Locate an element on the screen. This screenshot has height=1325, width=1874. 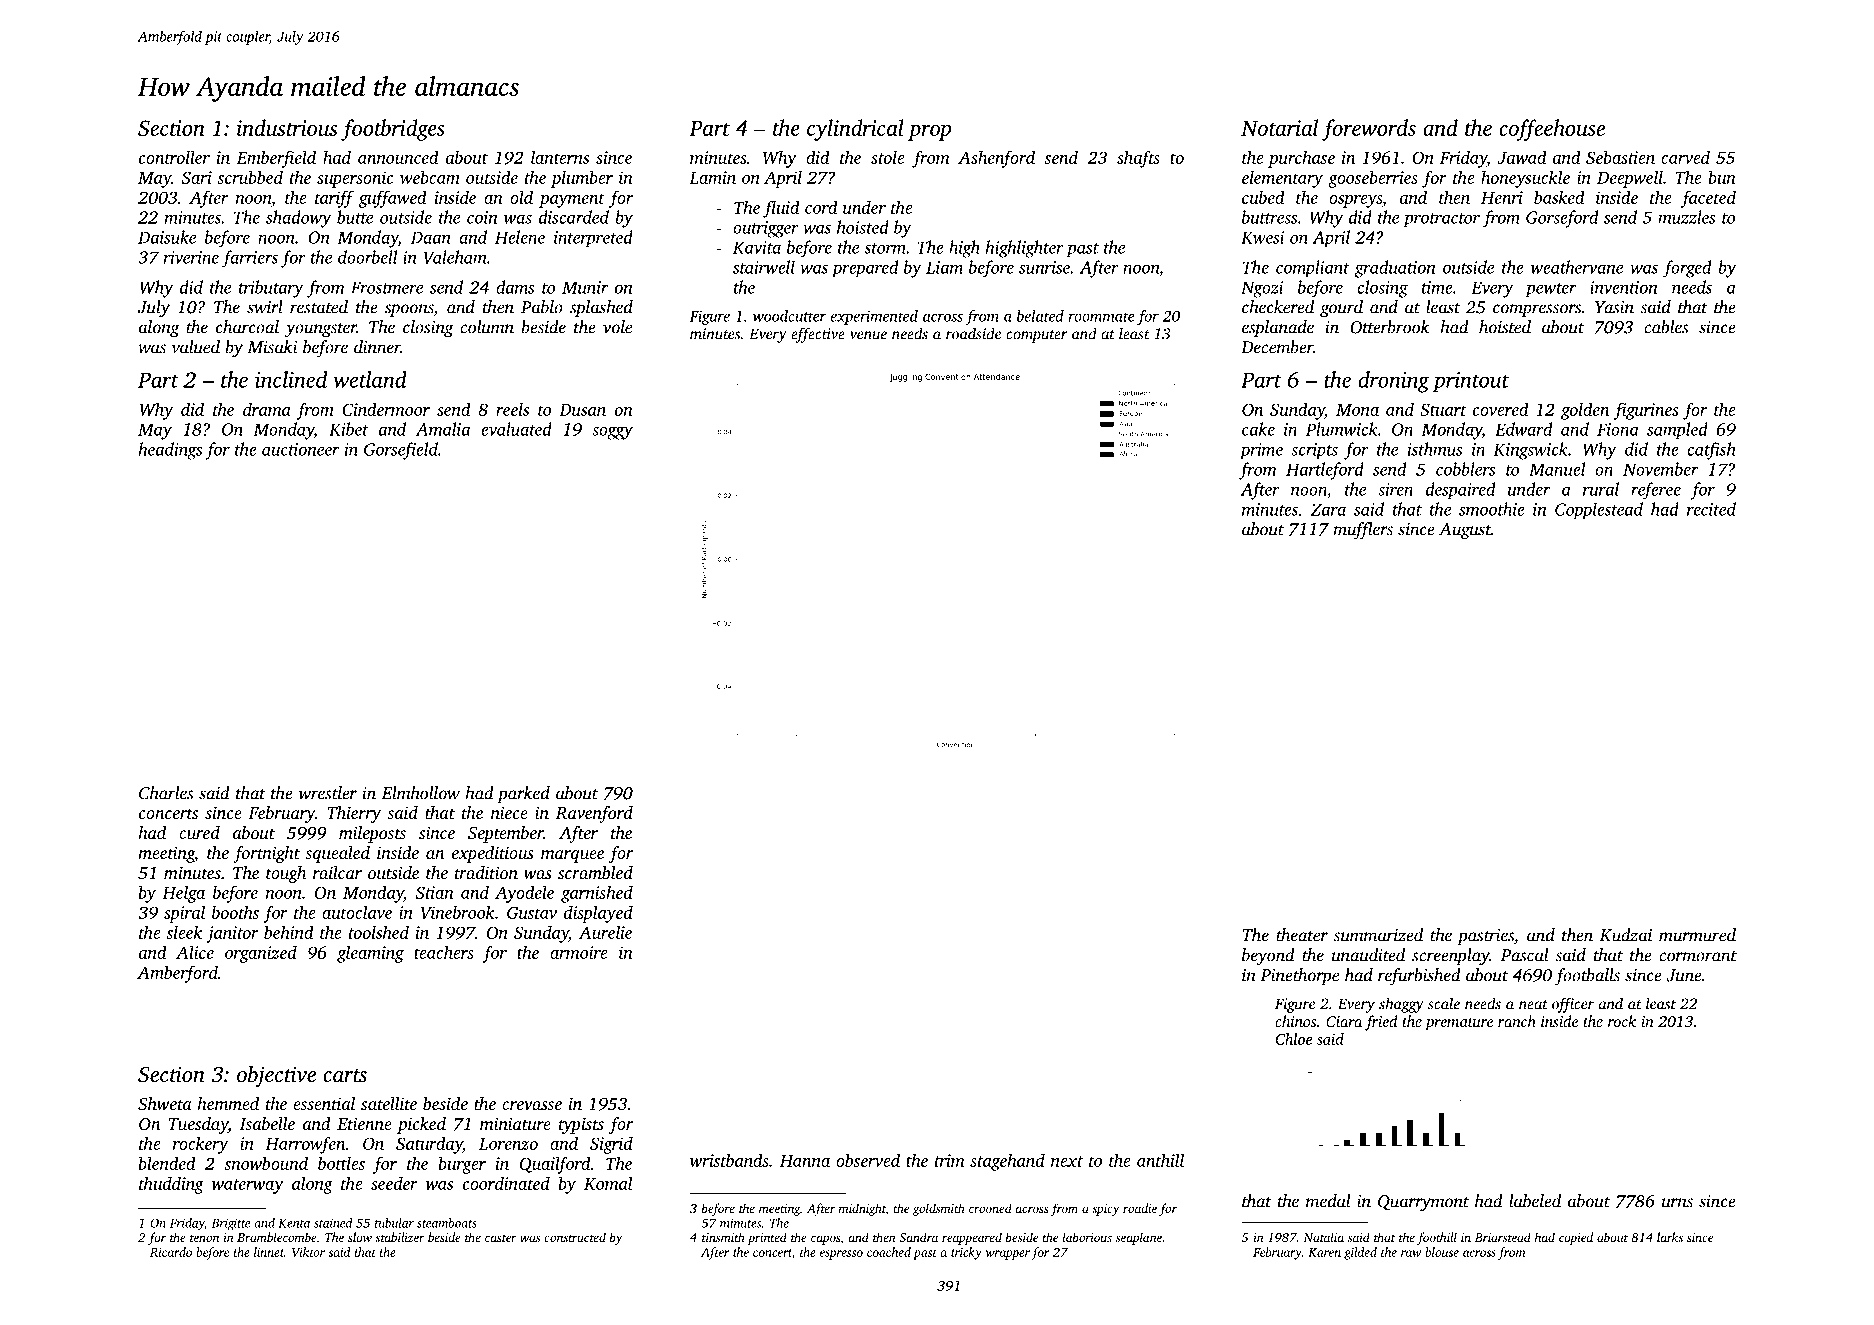
Charles is located at coordinates (166, 793).
